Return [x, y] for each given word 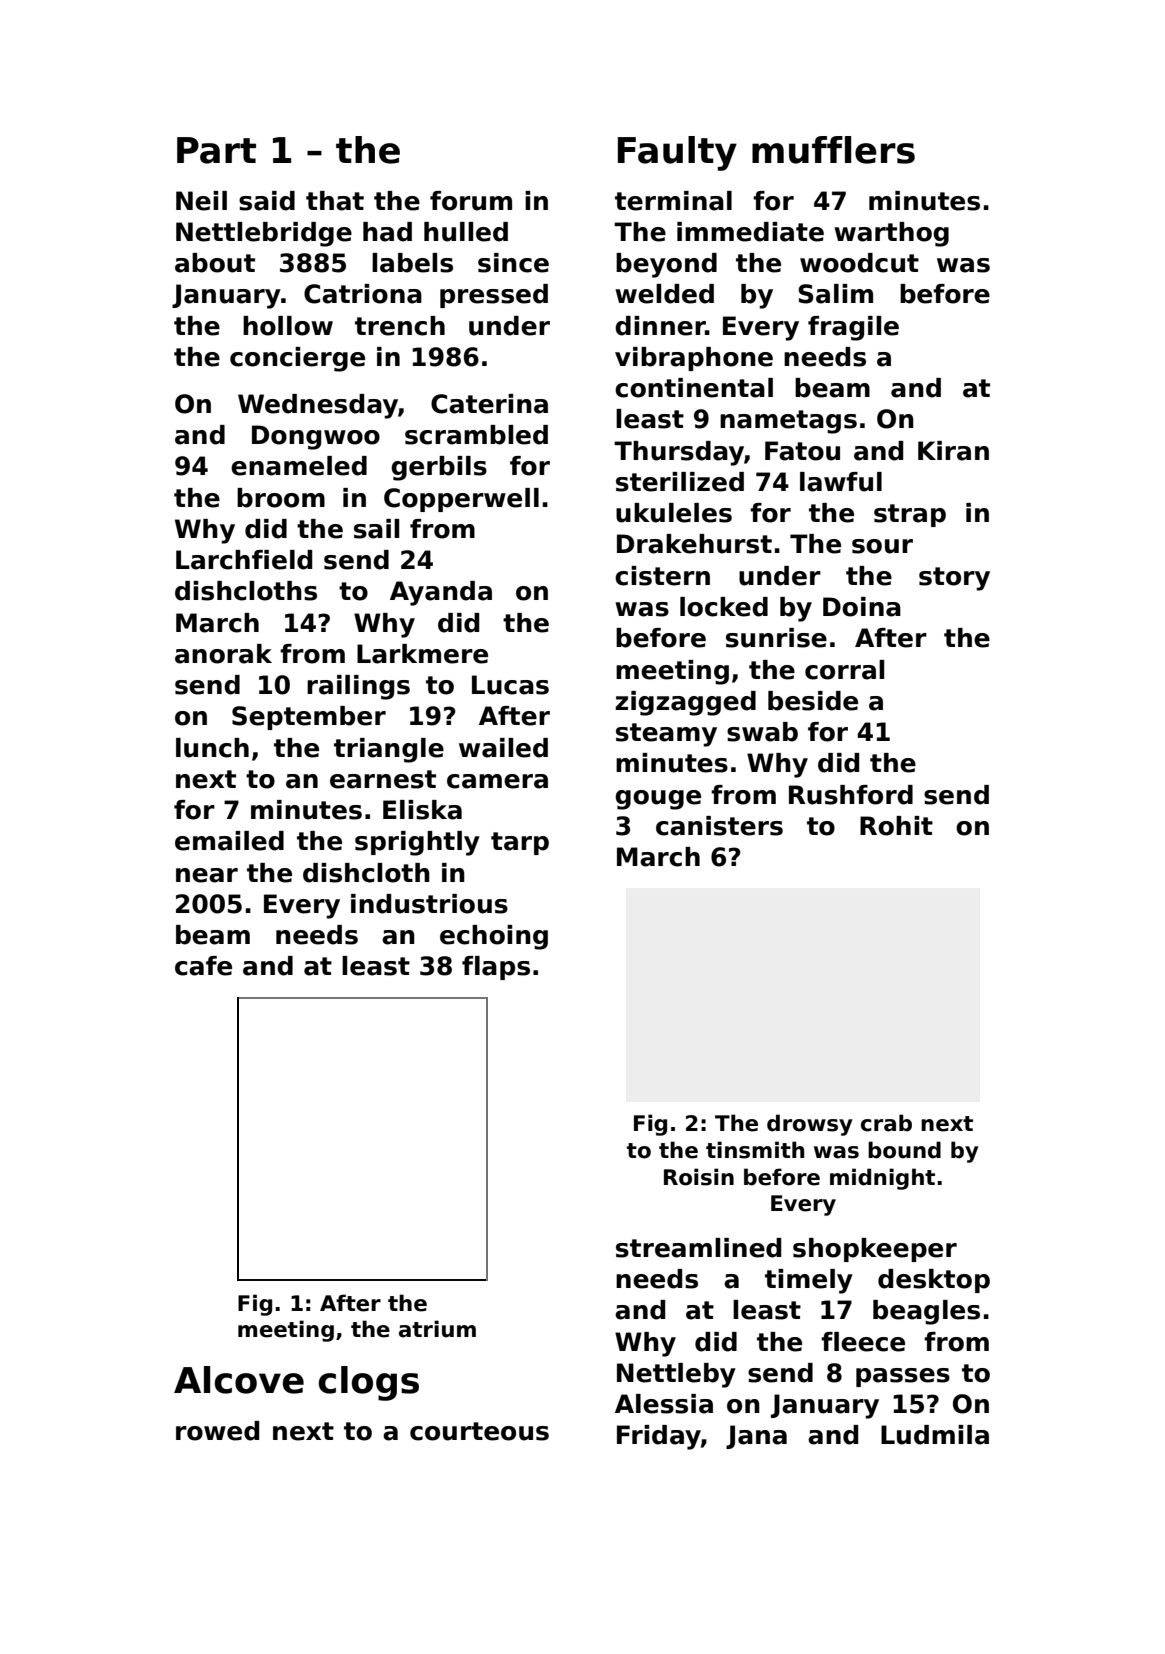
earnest [383, 779]
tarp [520, 843]
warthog [891, 234]
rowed [217, 1431]
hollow [288, 326]
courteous [479, 1431]
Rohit [896, 826]
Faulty [677, 153]
